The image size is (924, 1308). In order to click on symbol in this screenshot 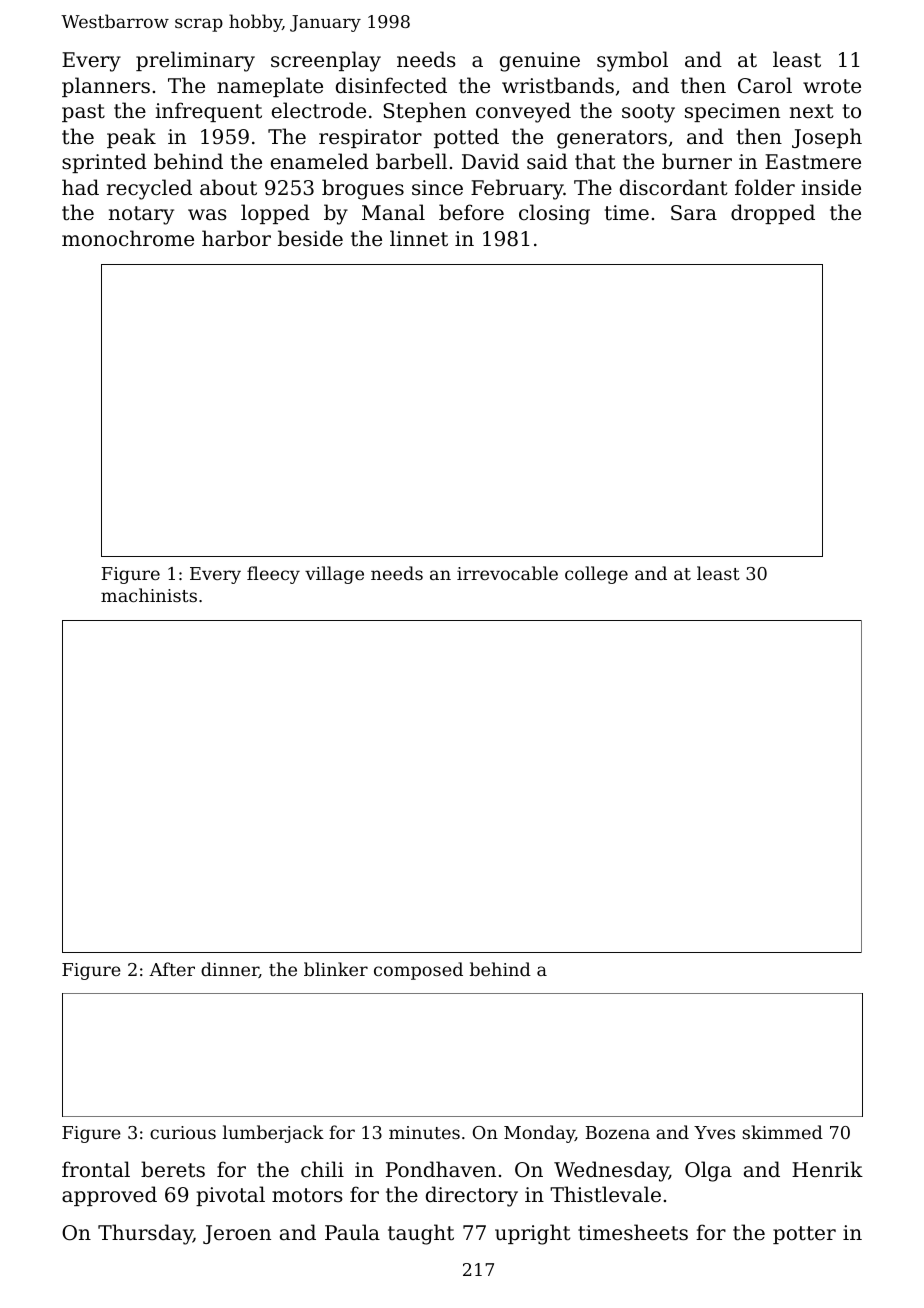, I will do `click(632, 61)`.
